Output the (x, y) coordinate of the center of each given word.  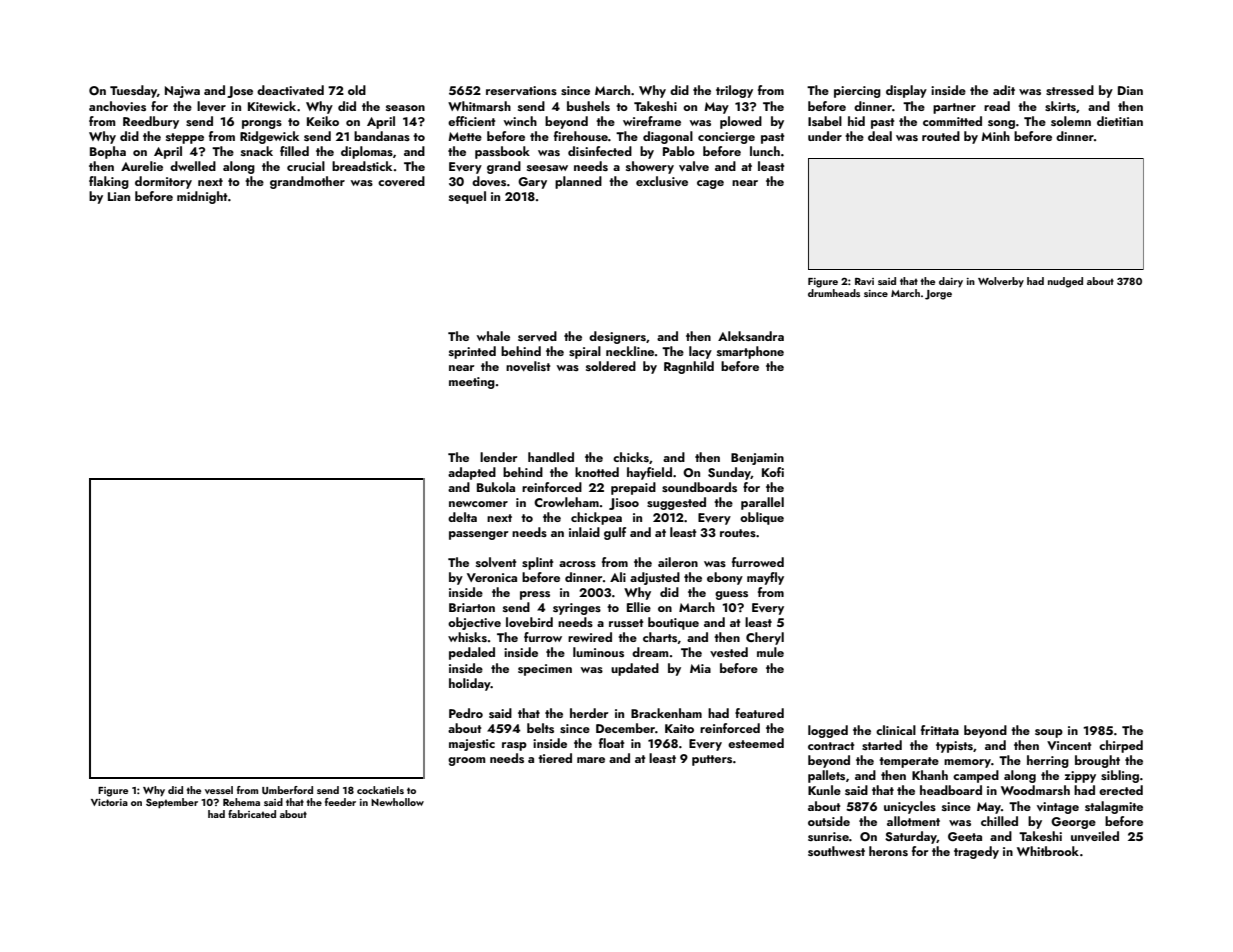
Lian (119, 196)
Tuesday (133, 91)
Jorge (938, 295)
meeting (472, 383)
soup (1049, 733)
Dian (1130, 90)
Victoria (109, 802)
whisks (467, 637)
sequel (467, 197)
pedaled (472, 653)
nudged (1065, 282)
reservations (521, 90)
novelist (528, 366)
